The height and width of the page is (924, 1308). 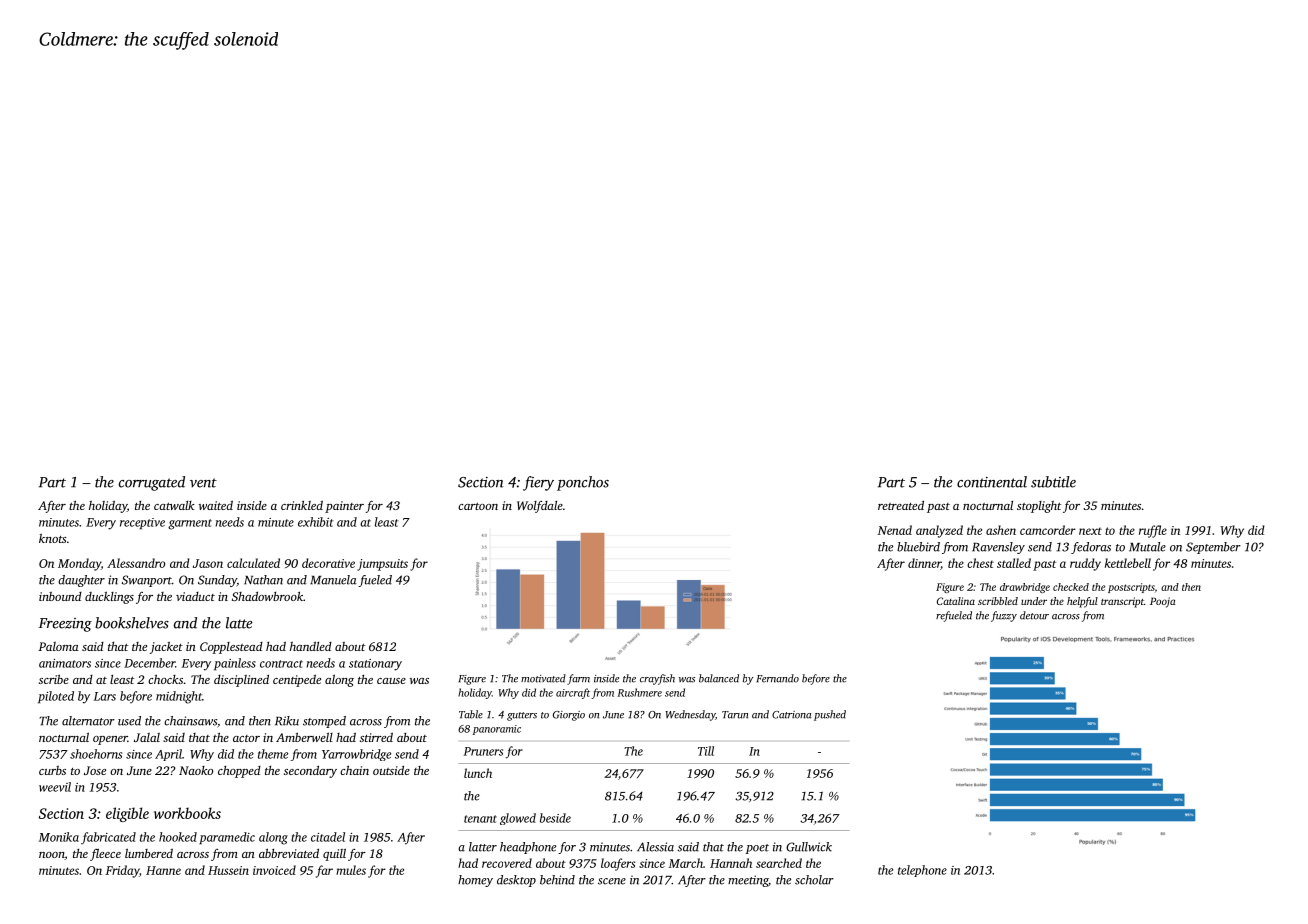 I want to click on vent, so click(x=203, y=483).
